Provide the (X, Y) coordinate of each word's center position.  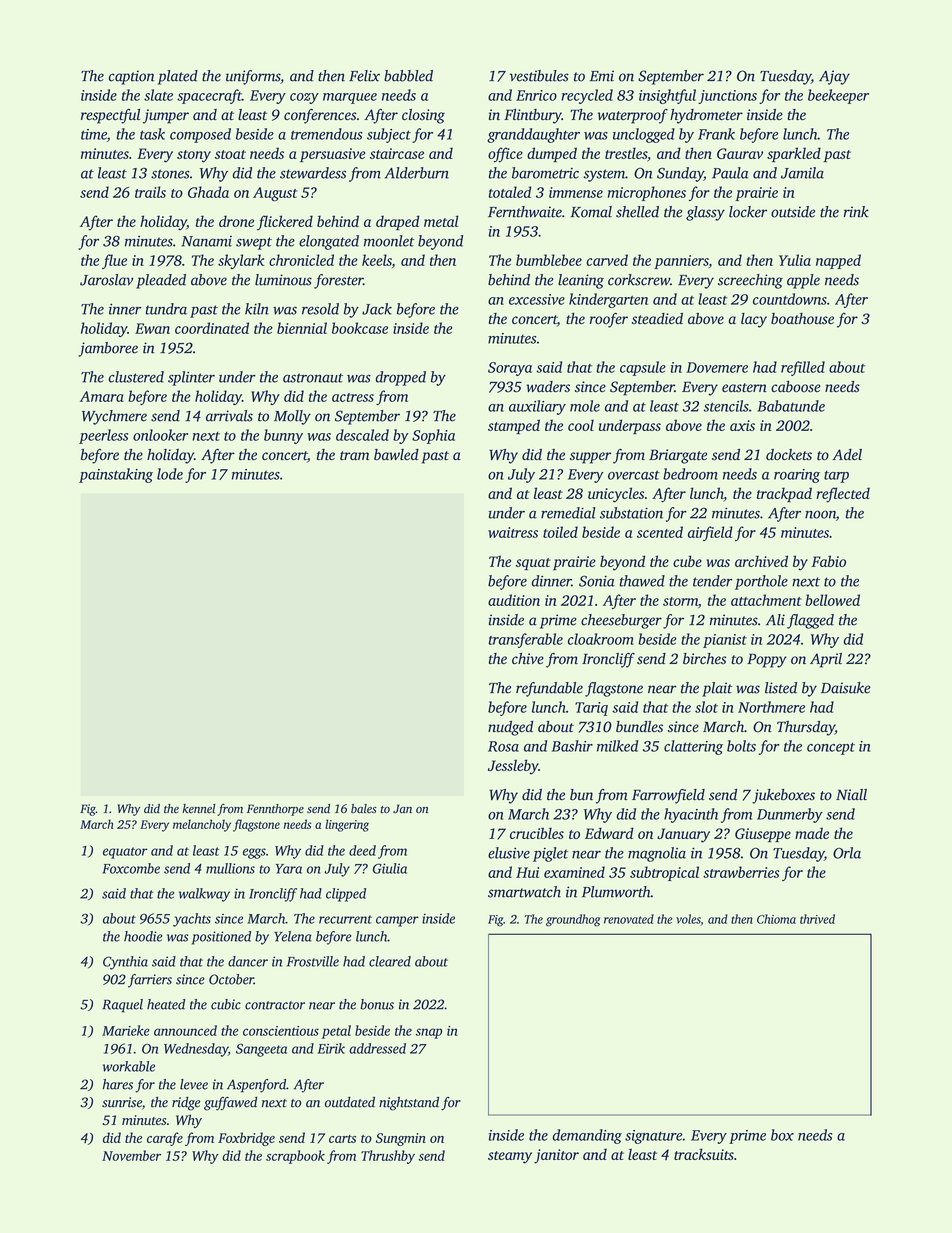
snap (429, 1033)
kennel (199, 809)
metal (441, 221)
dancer (248, 961)
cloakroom (601, 639)
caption (131, 77)
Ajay (834, 77)
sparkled (794, 154)
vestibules (539, 76)
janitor (556, 1156)
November (131, 1155)
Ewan (152, 328)
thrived (817, 919)
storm (680, 601)
